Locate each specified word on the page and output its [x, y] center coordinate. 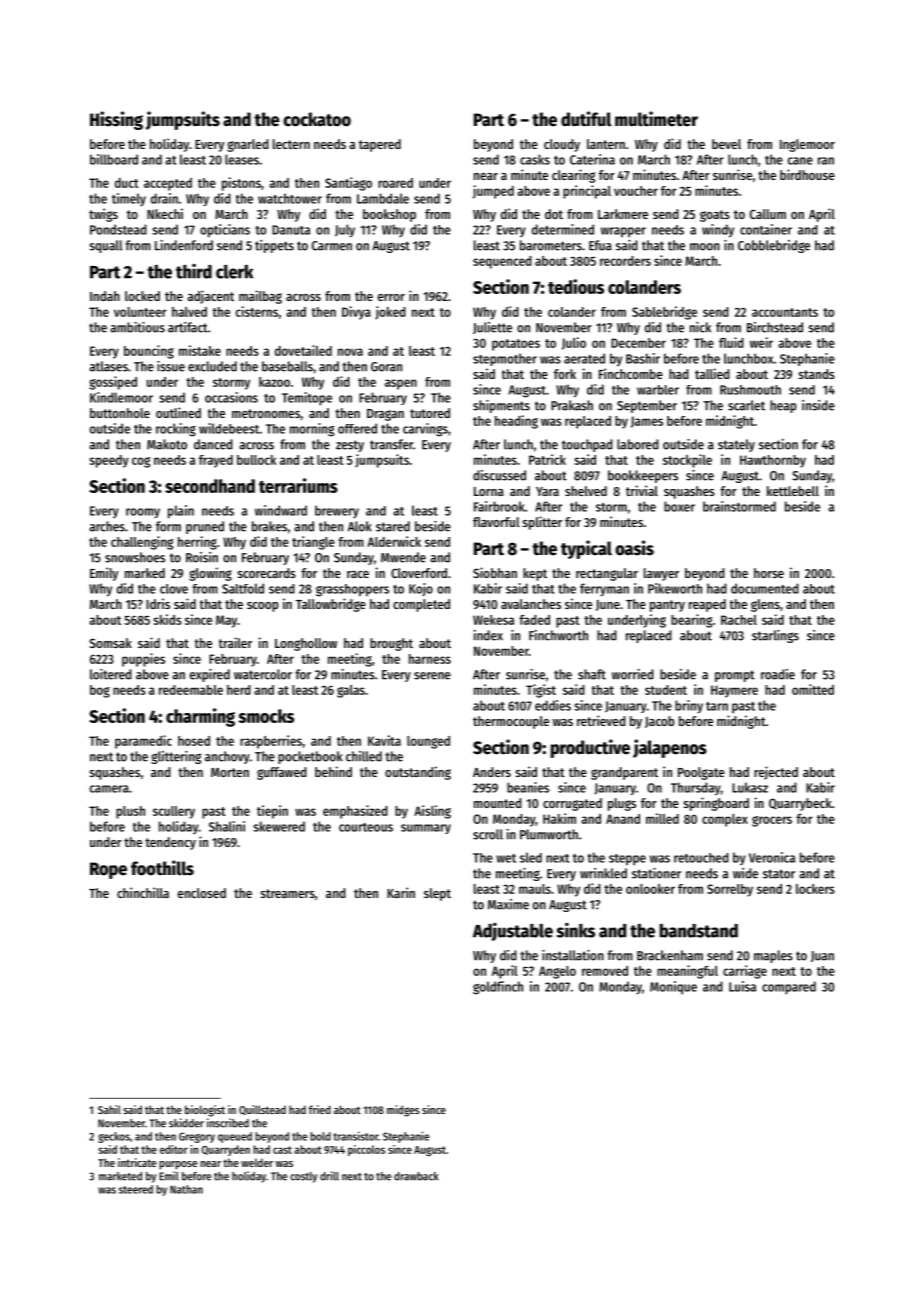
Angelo [557, 972]
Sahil [109, 1109]
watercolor [263, 674]
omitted [813, 689]
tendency [170, 843]
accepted [168, 184]
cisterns [257, 311]
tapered [380, 145]
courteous [366, 827]
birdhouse [807, 174]
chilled [364, 756]
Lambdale [383, 198]
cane [800, 161]
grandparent [624, 773]
